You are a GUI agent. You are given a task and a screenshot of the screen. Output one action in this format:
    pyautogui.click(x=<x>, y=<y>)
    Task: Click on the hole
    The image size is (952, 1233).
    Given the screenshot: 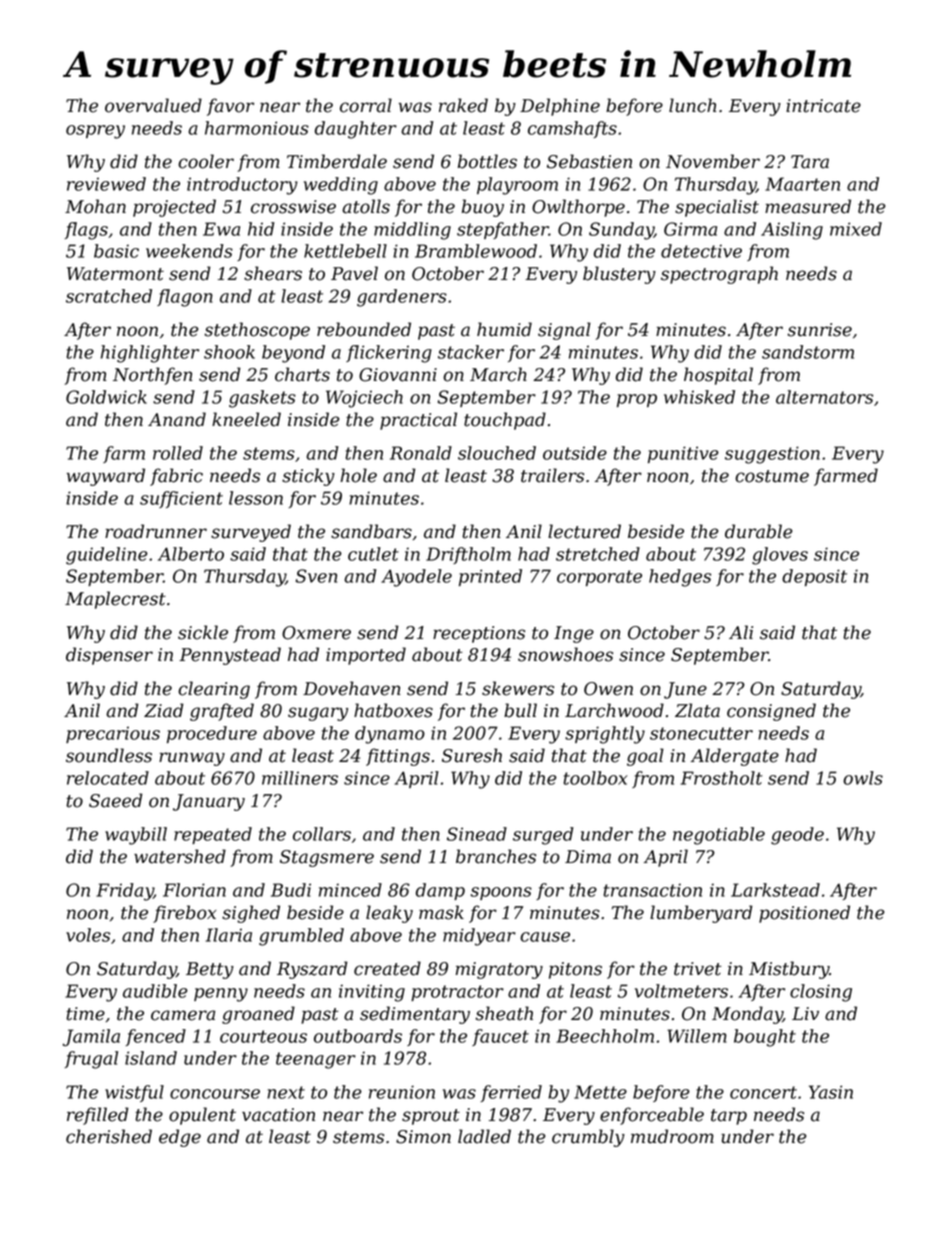 What is the action you would take?
    pyautogui.click(x=359, y=475)
